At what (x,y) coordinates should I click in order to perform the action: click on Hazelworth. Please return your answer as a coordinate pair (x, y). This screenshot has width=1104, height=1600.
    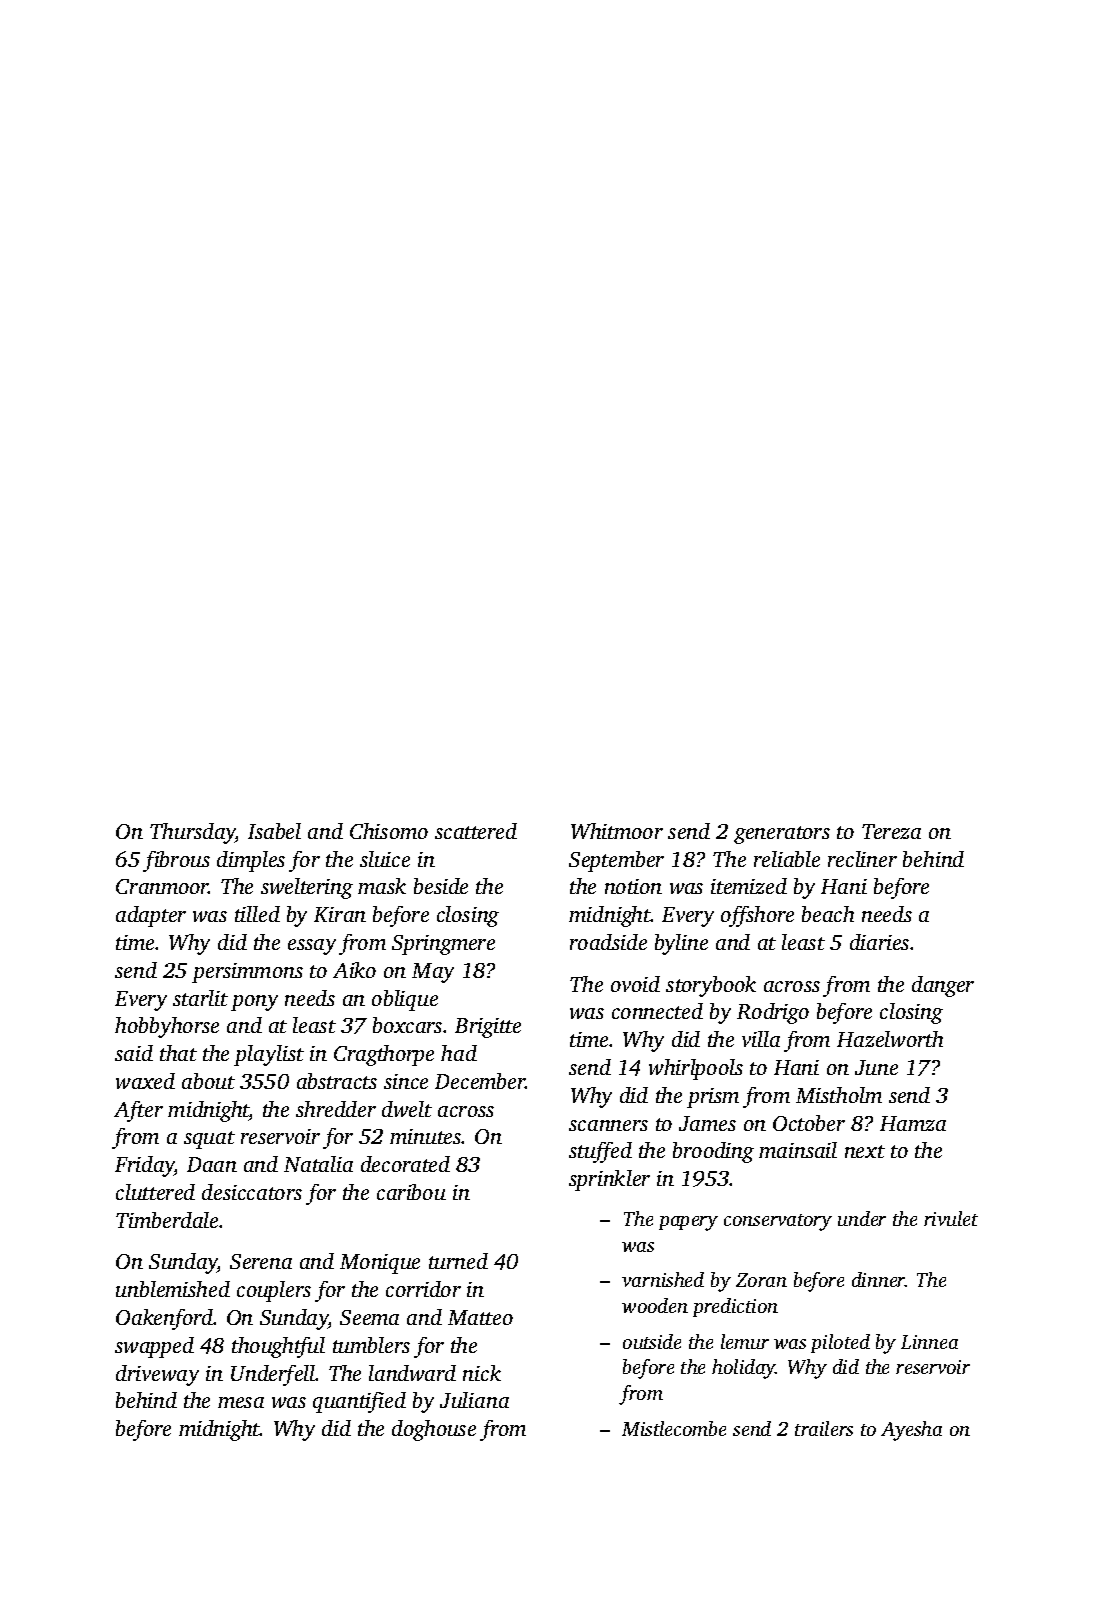
    Looking at the image, I should click on (890, 1039).
